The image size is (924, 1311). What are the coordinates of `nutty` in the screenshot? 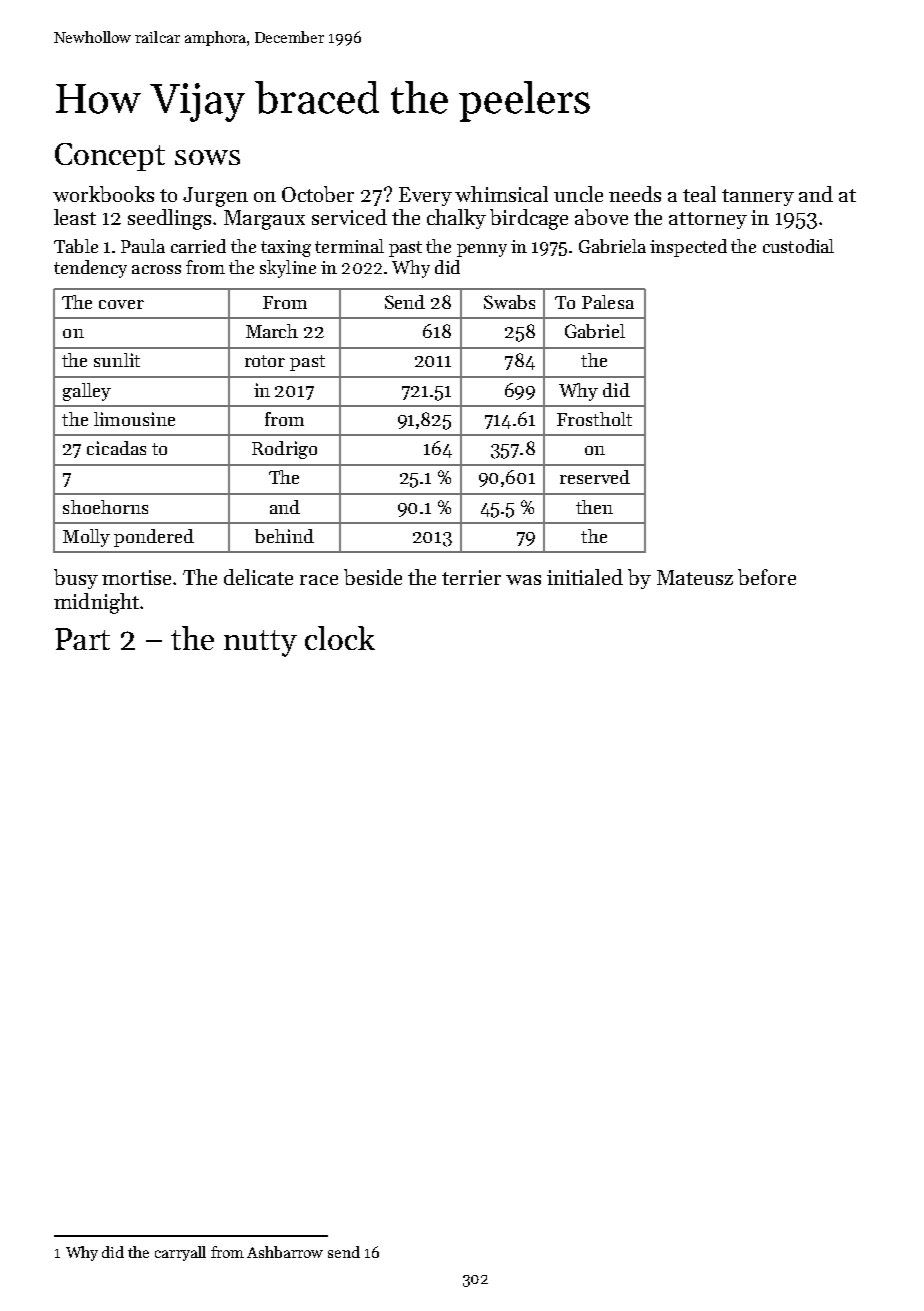 It's located at (260, 643).
